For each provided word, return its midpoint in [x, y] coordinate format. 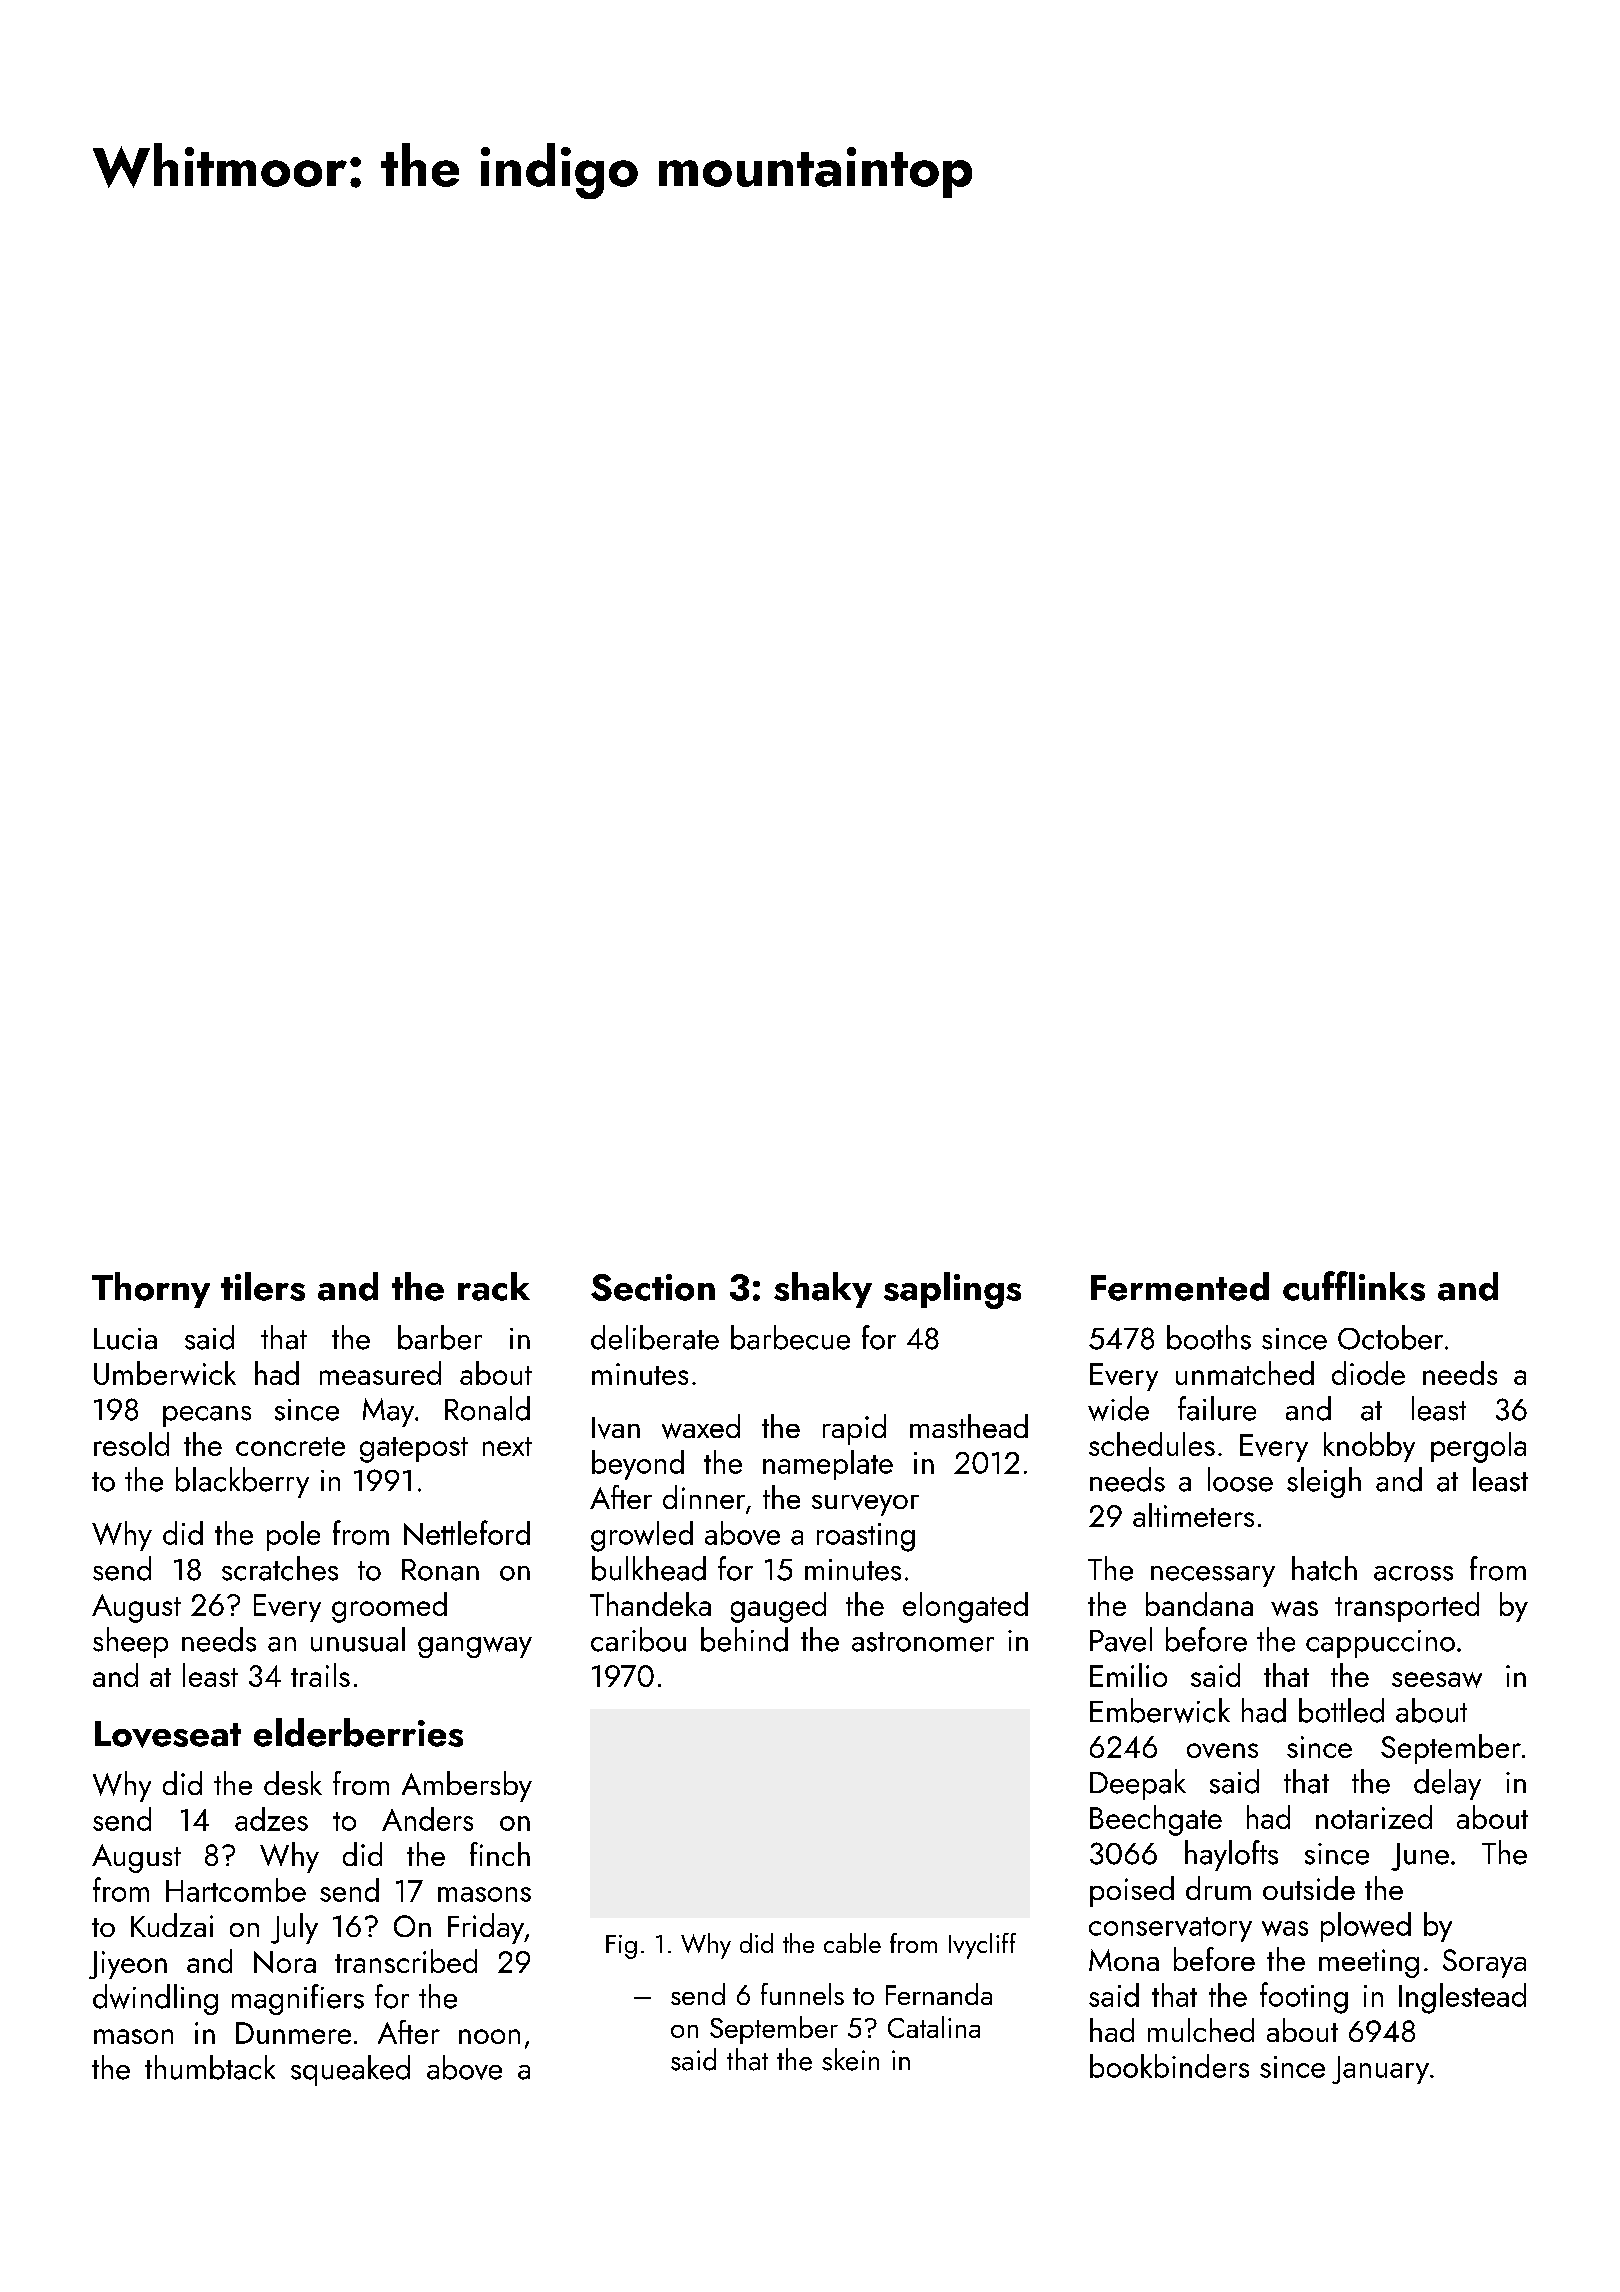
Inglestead [1462, 1998]
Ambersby [467, 1786]
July [294, 1928]
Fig [621, 1947]
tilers [263, 1286]
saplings [952, 1290]
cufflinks [1354, 1286]
